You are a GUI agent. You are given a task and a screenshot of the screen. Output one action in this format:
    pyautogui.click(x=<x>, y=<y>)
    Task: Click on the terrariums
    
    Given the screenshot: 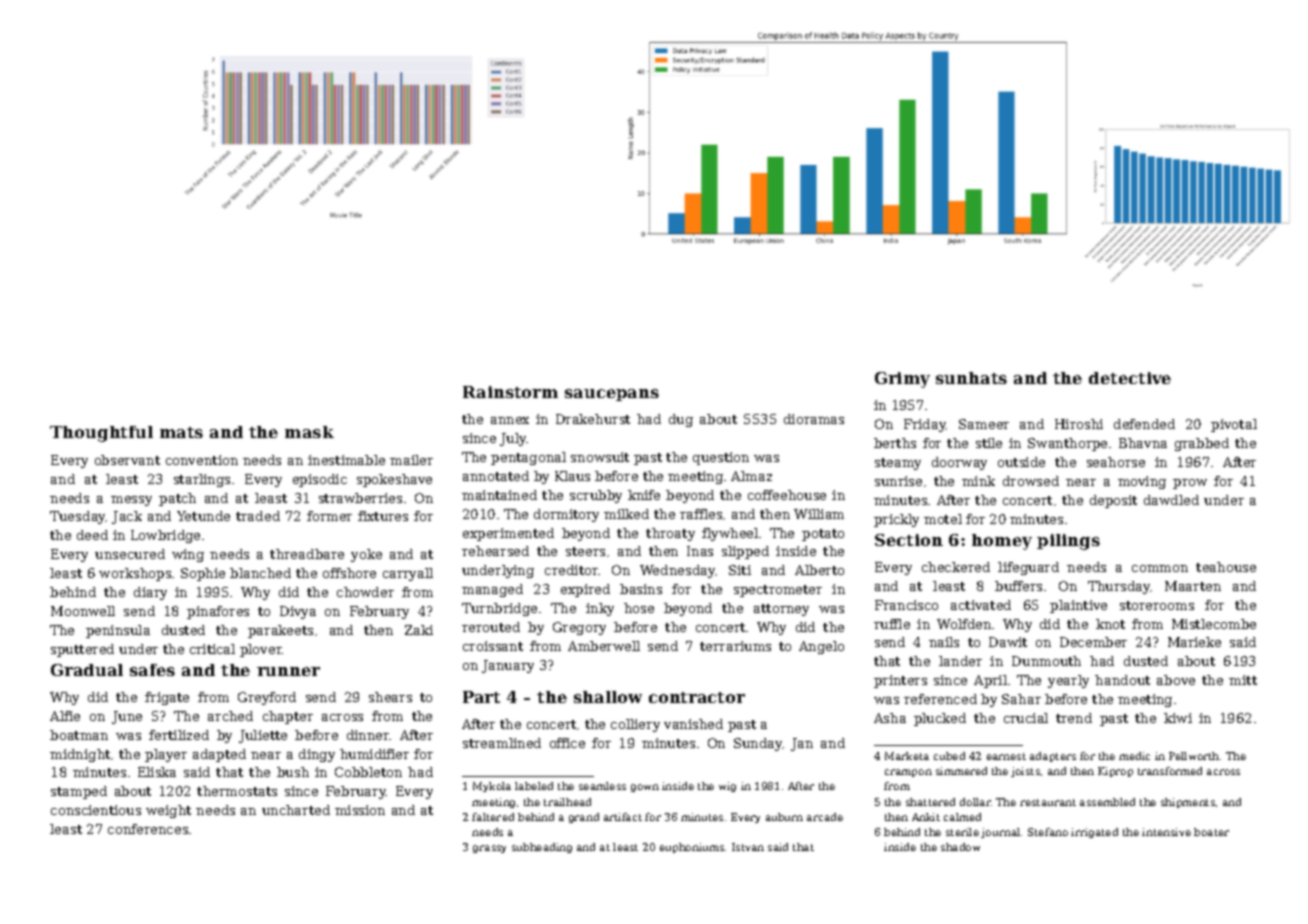 What is the action you would take?
    pyautogui.click(x=735, y=646)
